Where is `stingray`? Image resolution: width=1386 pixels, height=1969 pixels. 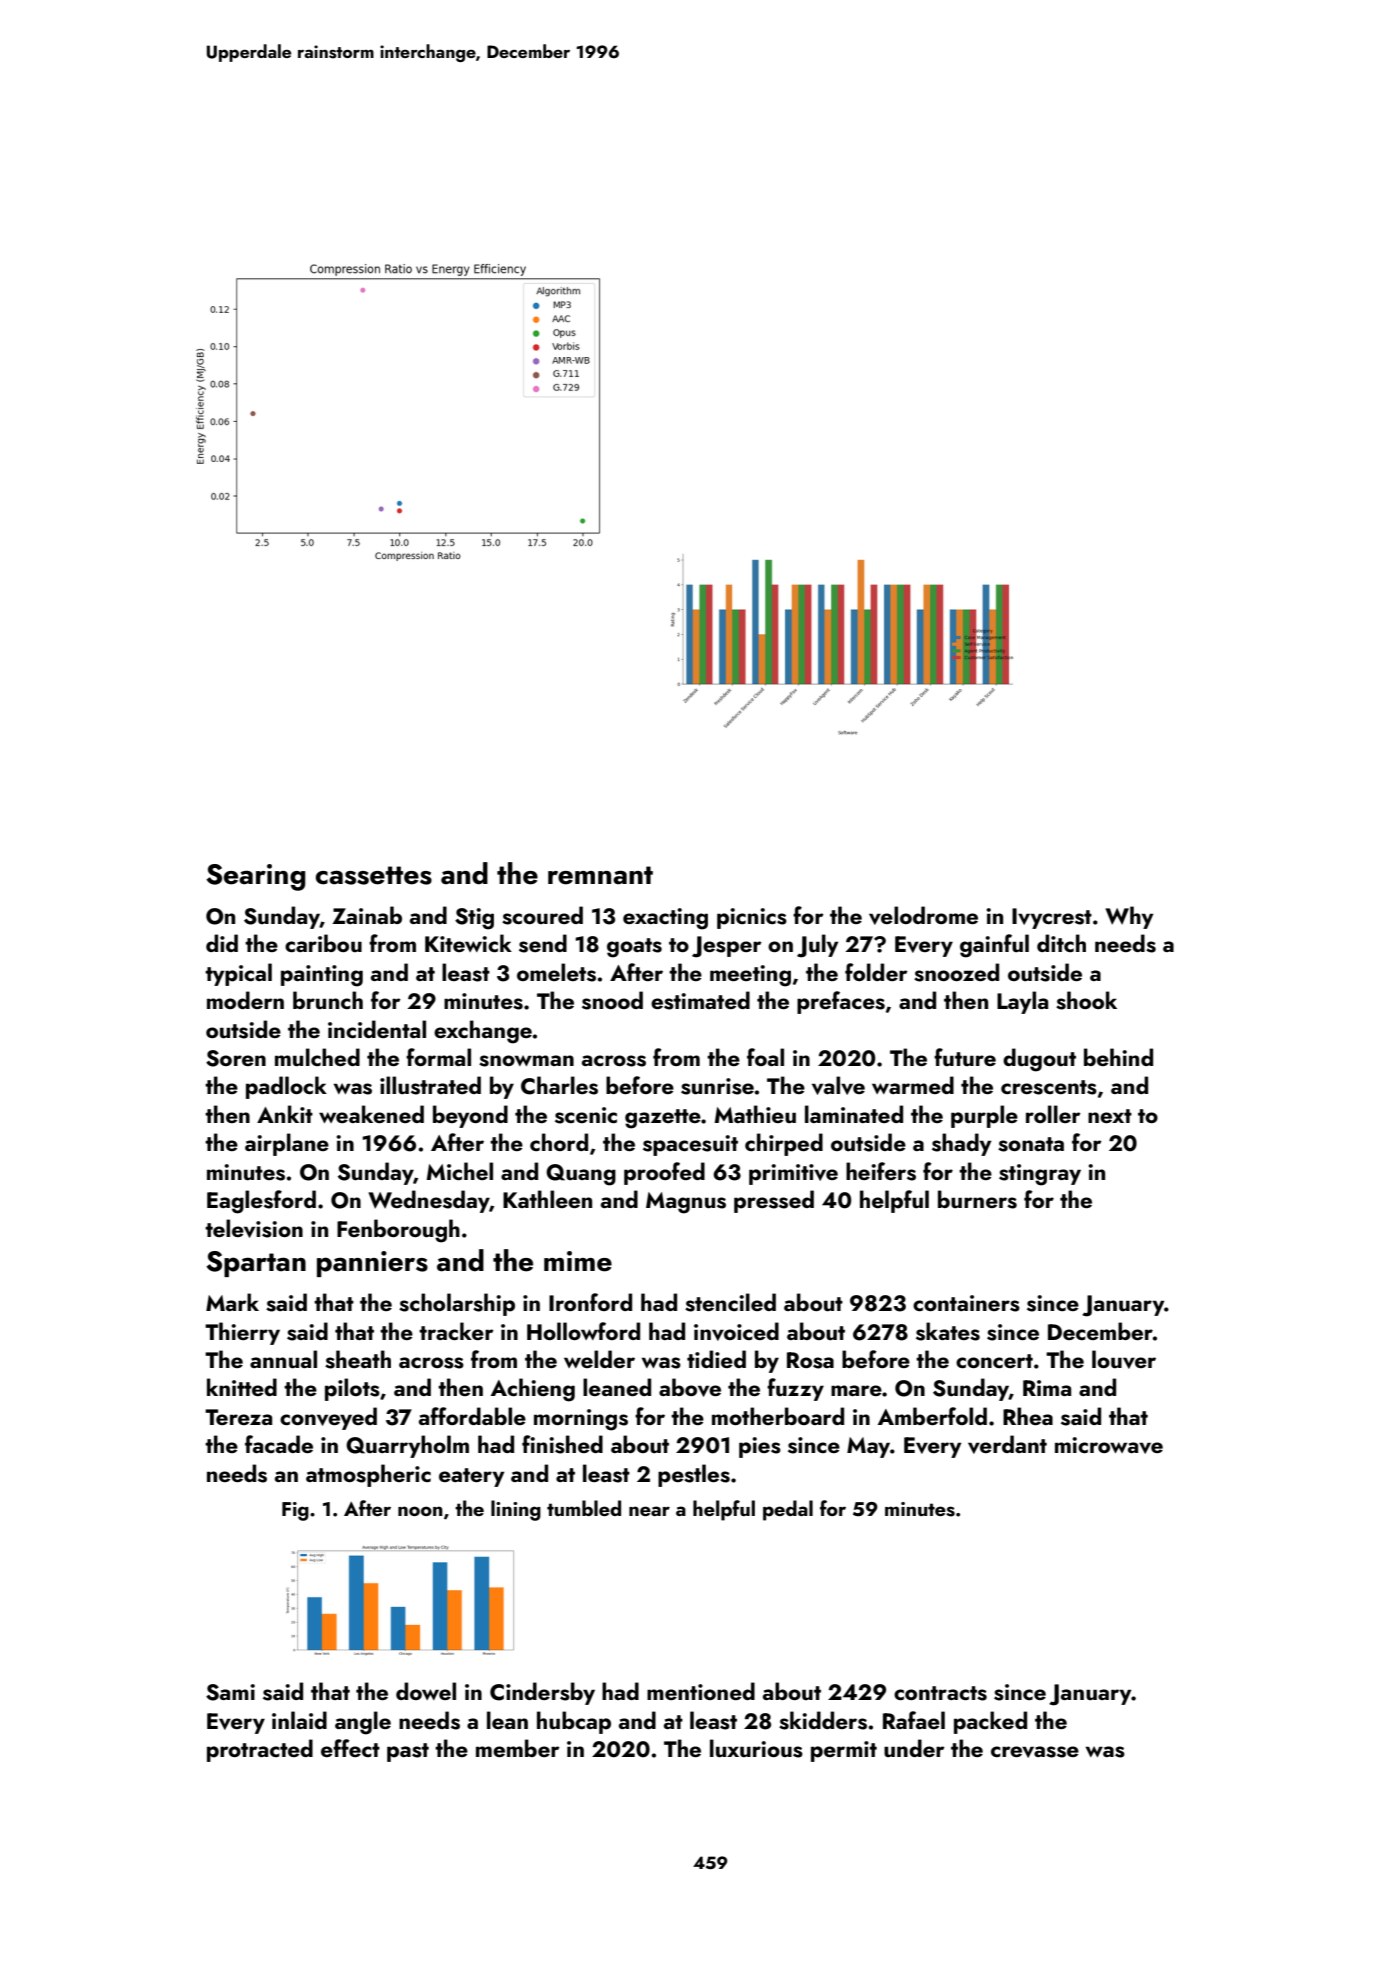
stingray is located at coordinates (1040, 1175).
